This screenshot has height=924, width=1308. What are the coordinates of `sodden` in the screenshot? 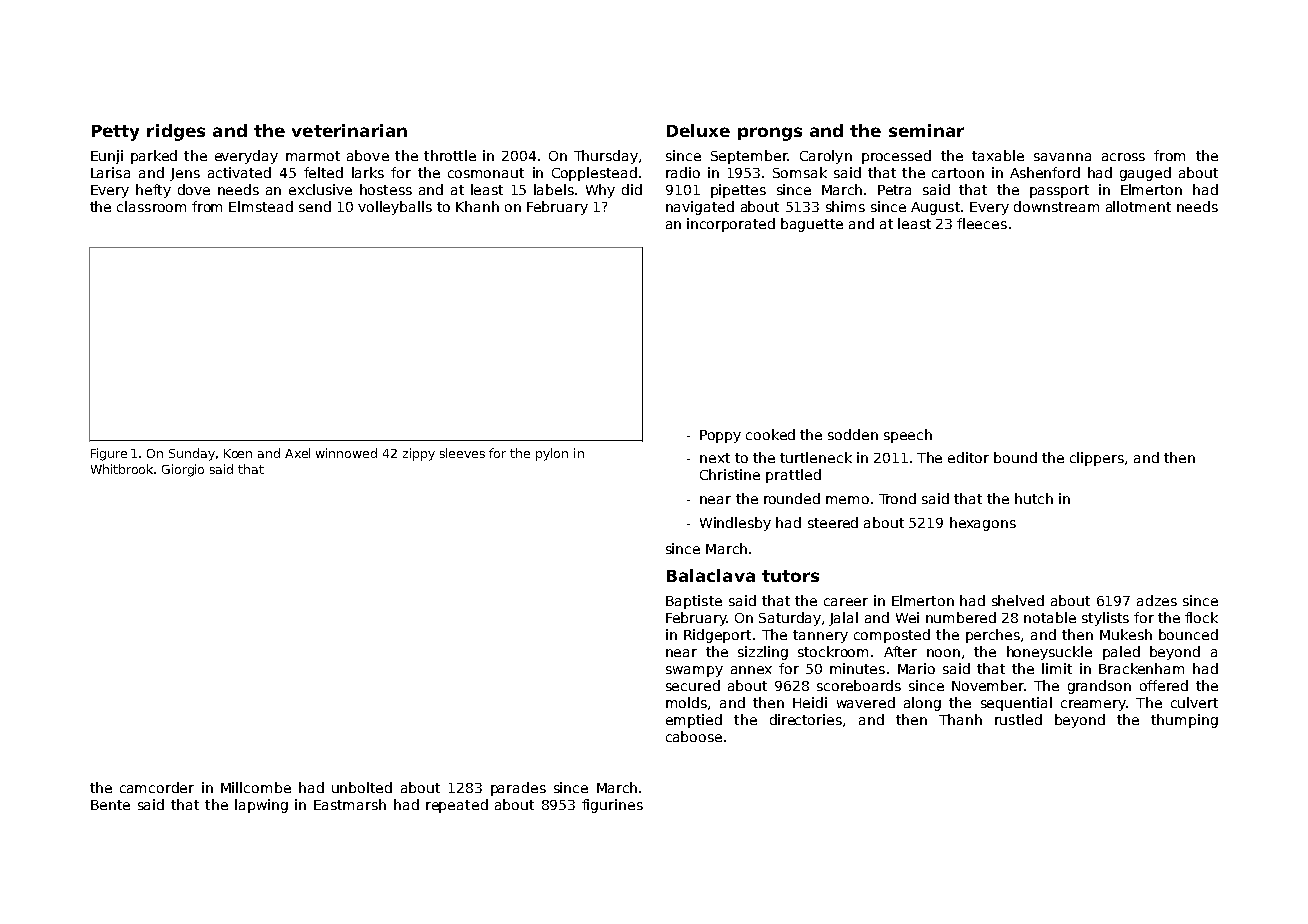 It's located at (853, 434).
